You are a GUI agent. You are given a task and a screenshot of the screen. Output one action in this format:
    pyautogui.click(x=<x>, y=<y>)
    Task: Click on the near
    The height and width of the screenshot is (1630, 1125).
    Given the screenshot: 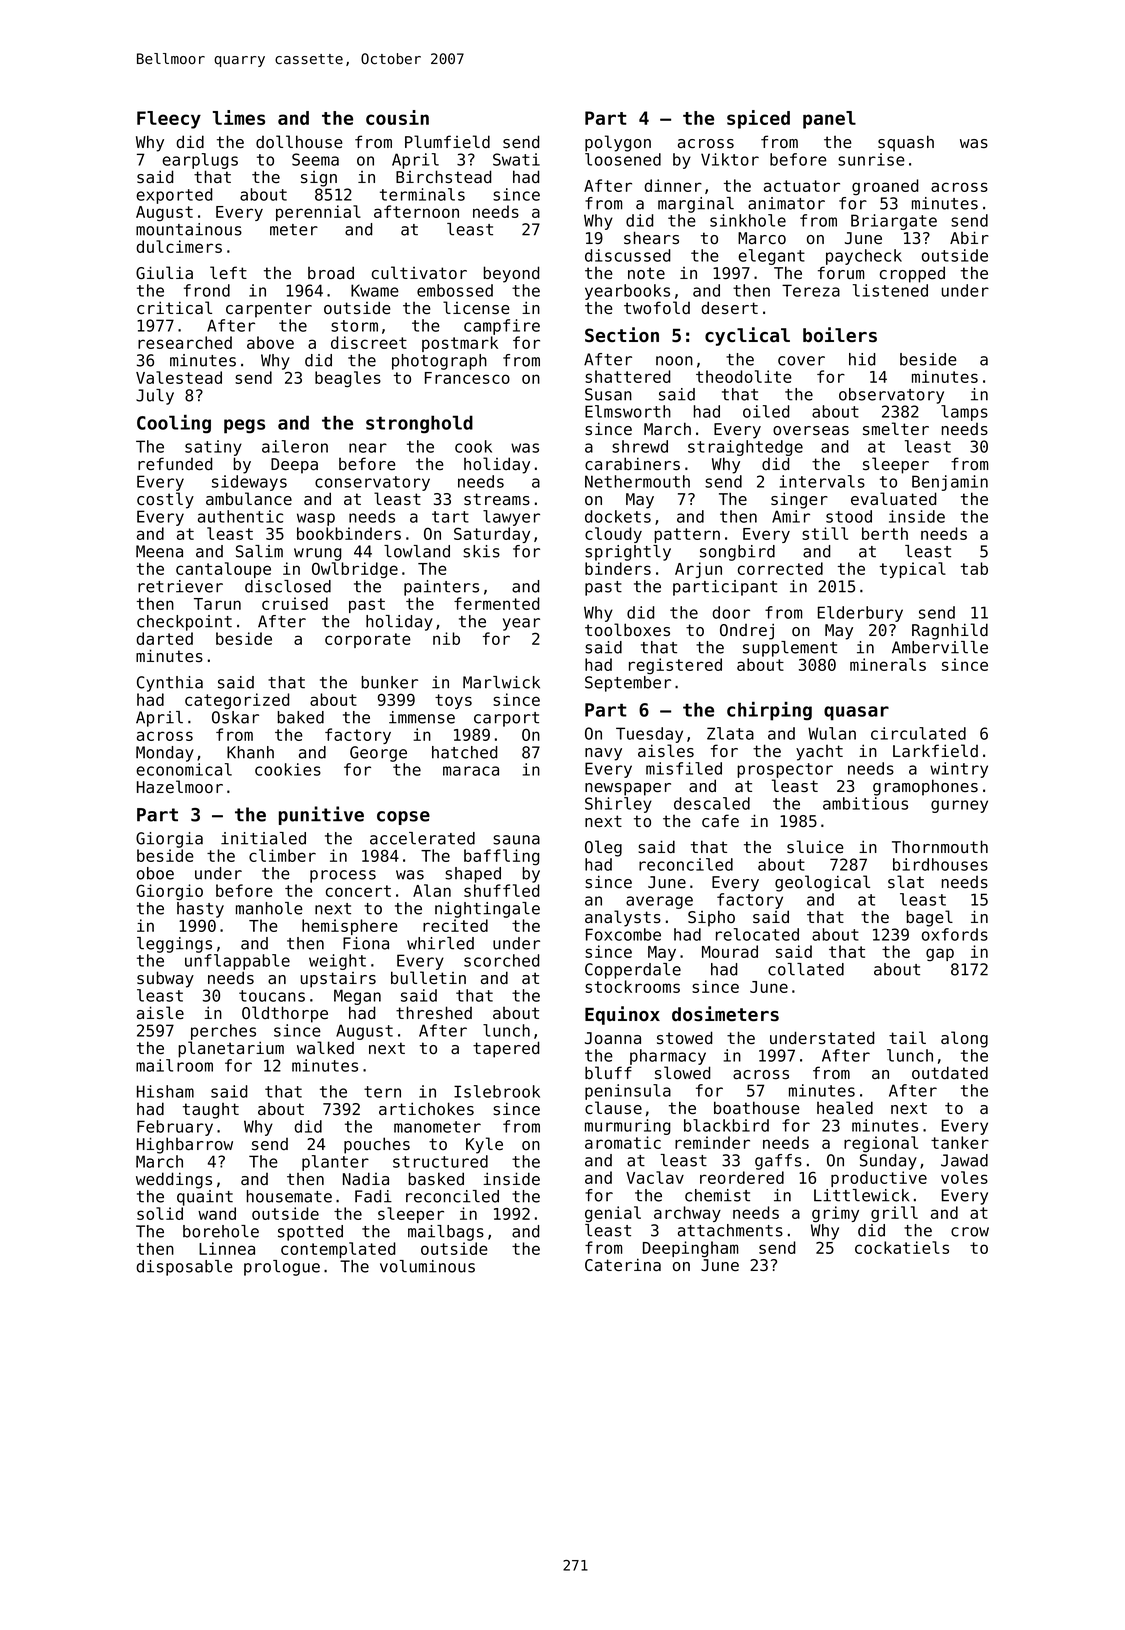 What is the action you would take?
    pyautogui.click(x=368, y=448)
